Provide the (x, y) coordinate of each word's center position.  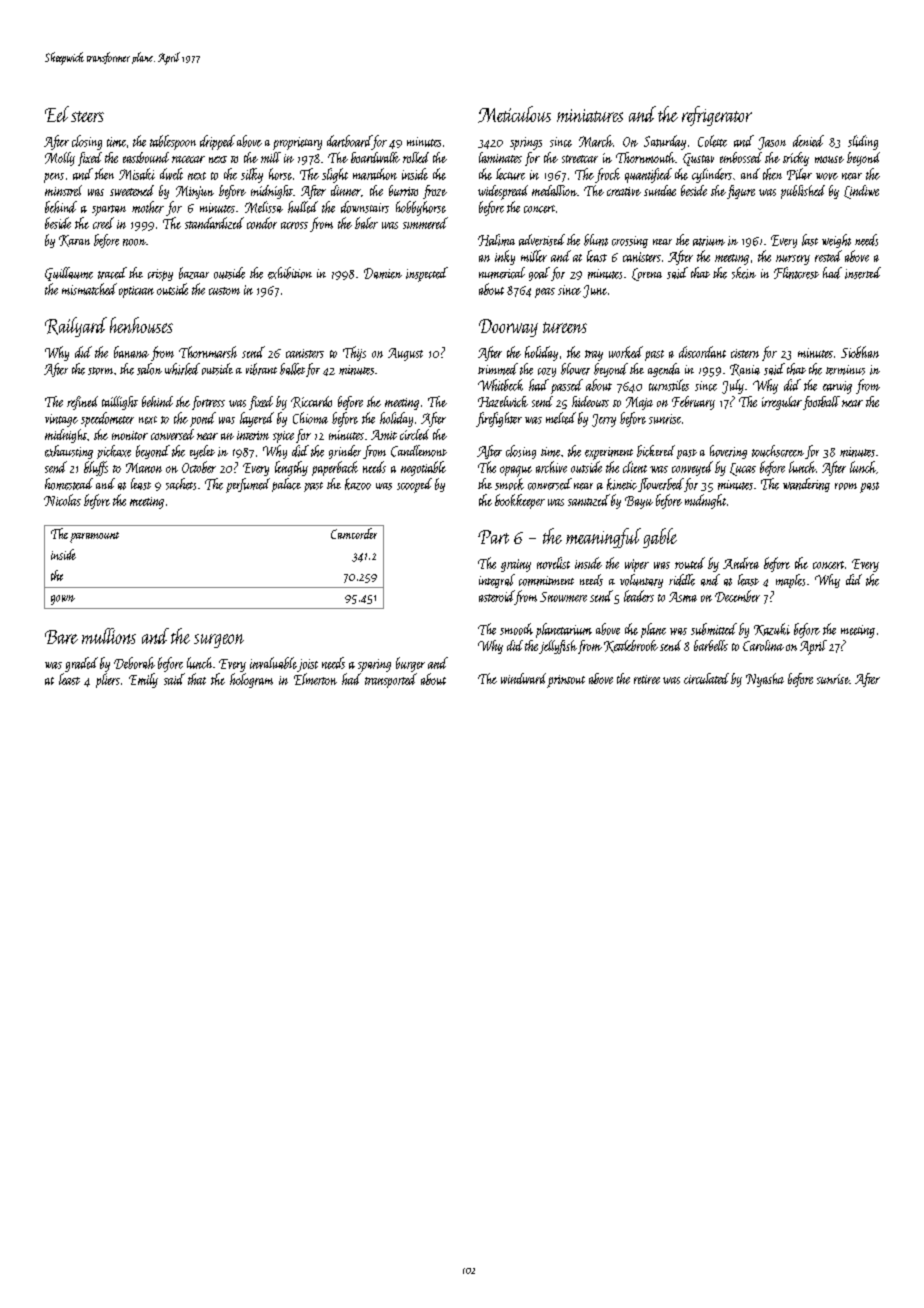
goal (539, 274)
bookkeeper (520, 501)
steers (87, 116)
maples (790, 581)
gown (63, 600)
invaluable (273, 663)
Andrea (741, 563)
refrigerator (717, 116)
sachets (181, 484)
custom (224, 291)
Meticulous (514, 114)
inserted (863, 273)
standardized (214, 223)
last (810, 240)
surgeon (219, 641)
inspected (427, 274)
